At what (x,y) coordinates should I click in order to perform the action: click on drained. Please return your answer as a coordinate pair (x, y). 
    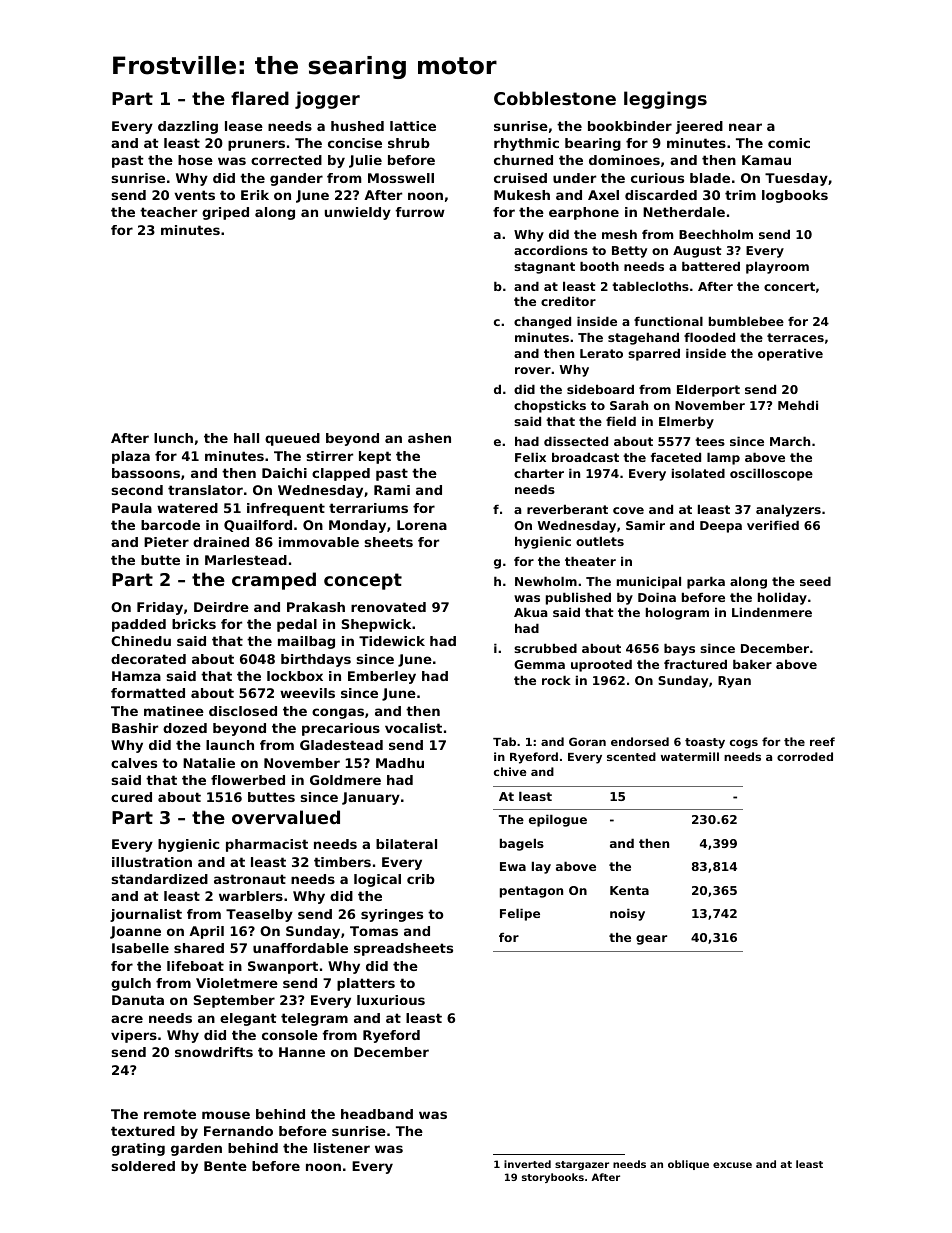
    Looking at the image, I should click on (221, 542).
